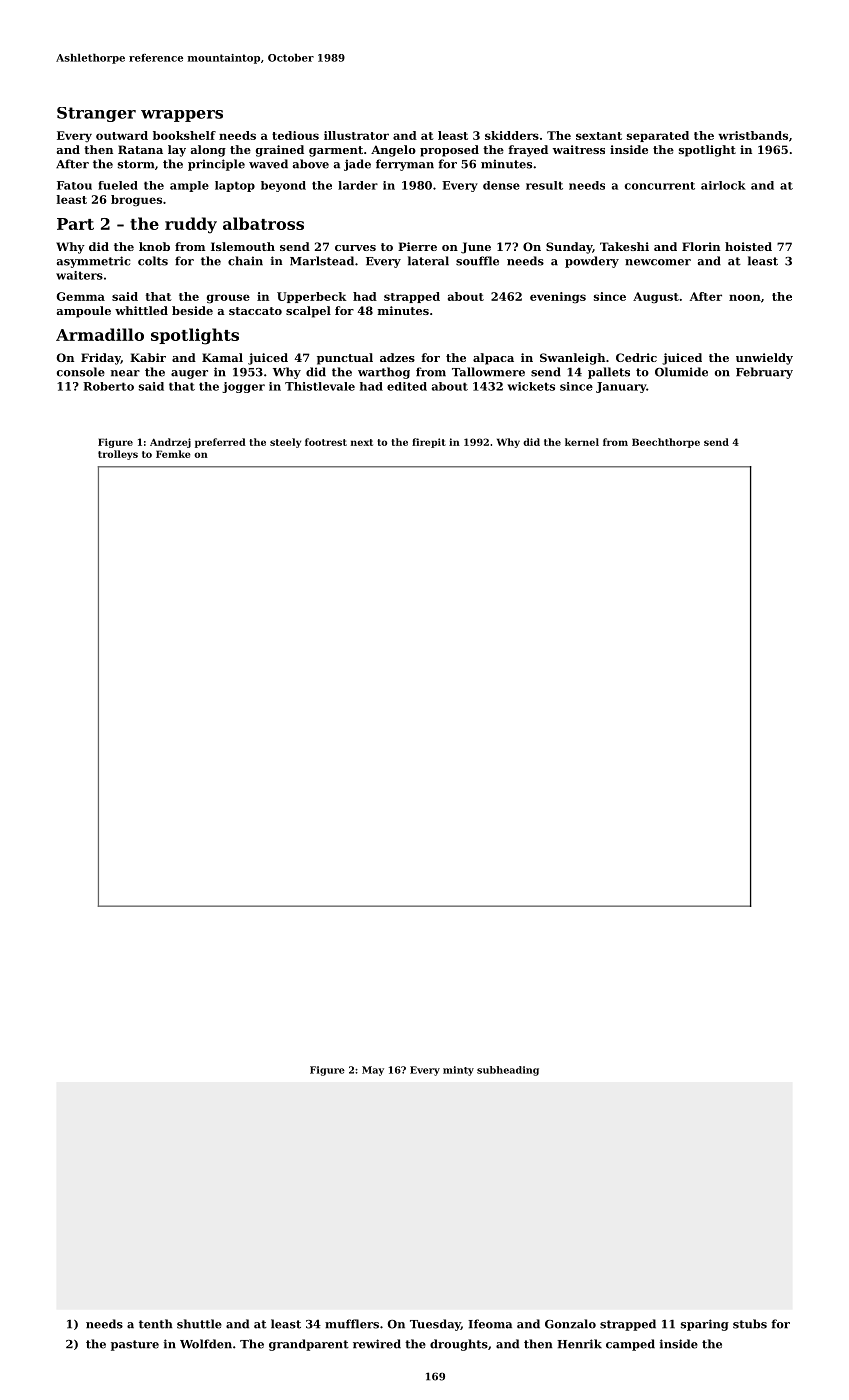  Describe the element at coordinates (681, 372) in the screenshot. I see `Olumide` at that location.
